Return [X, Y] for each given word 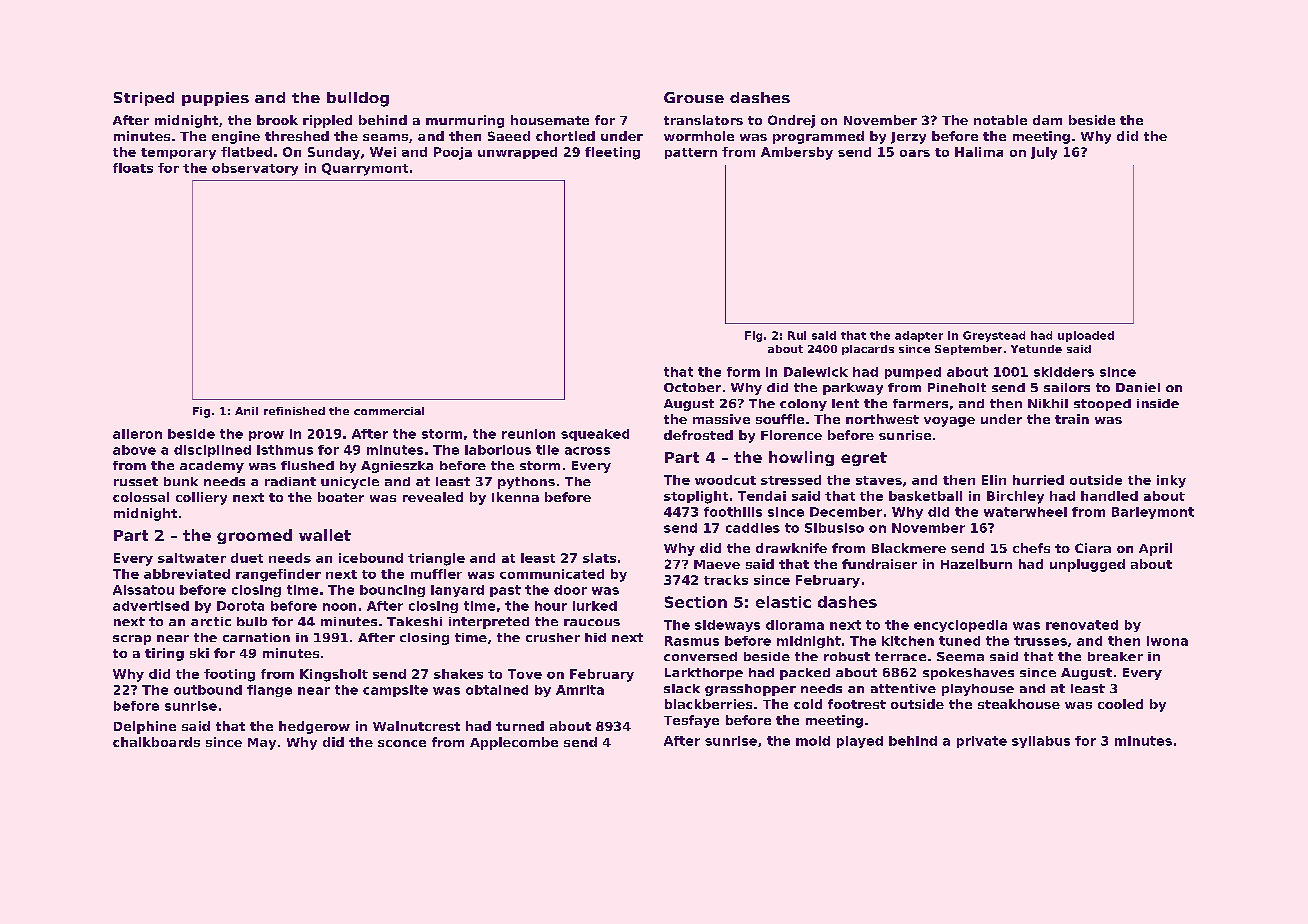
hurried [1038, 480]
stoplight [696, 497]
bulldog [358, 99]
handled [1109, 496]
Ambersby [797, 153]
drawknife [791, 548]
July [1044, 153]
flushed [307, 465]
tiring [164, 654]
